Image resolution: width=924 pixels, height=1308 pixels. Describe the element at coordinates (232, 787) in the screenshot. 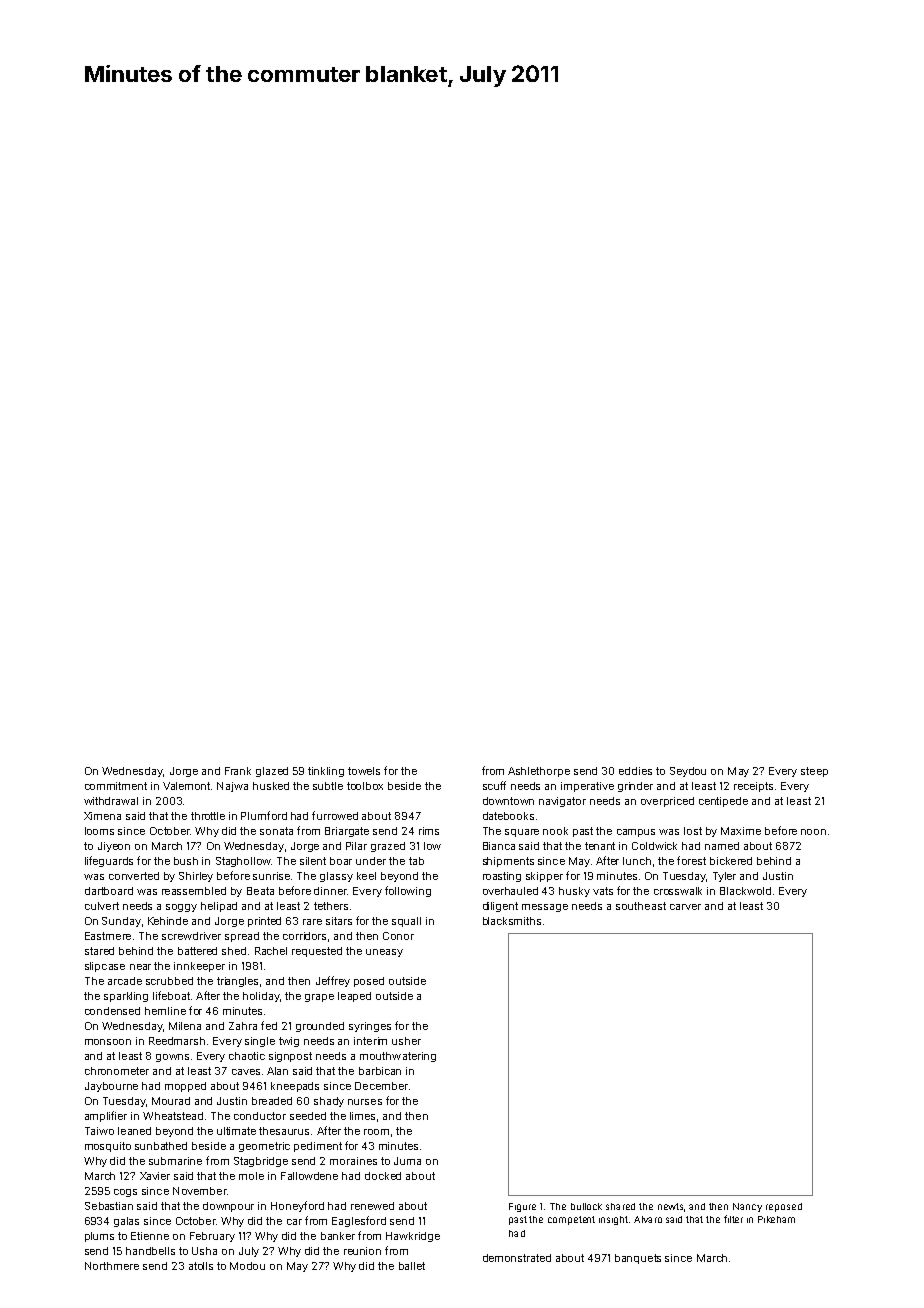

I see `Najwa` at that location.
